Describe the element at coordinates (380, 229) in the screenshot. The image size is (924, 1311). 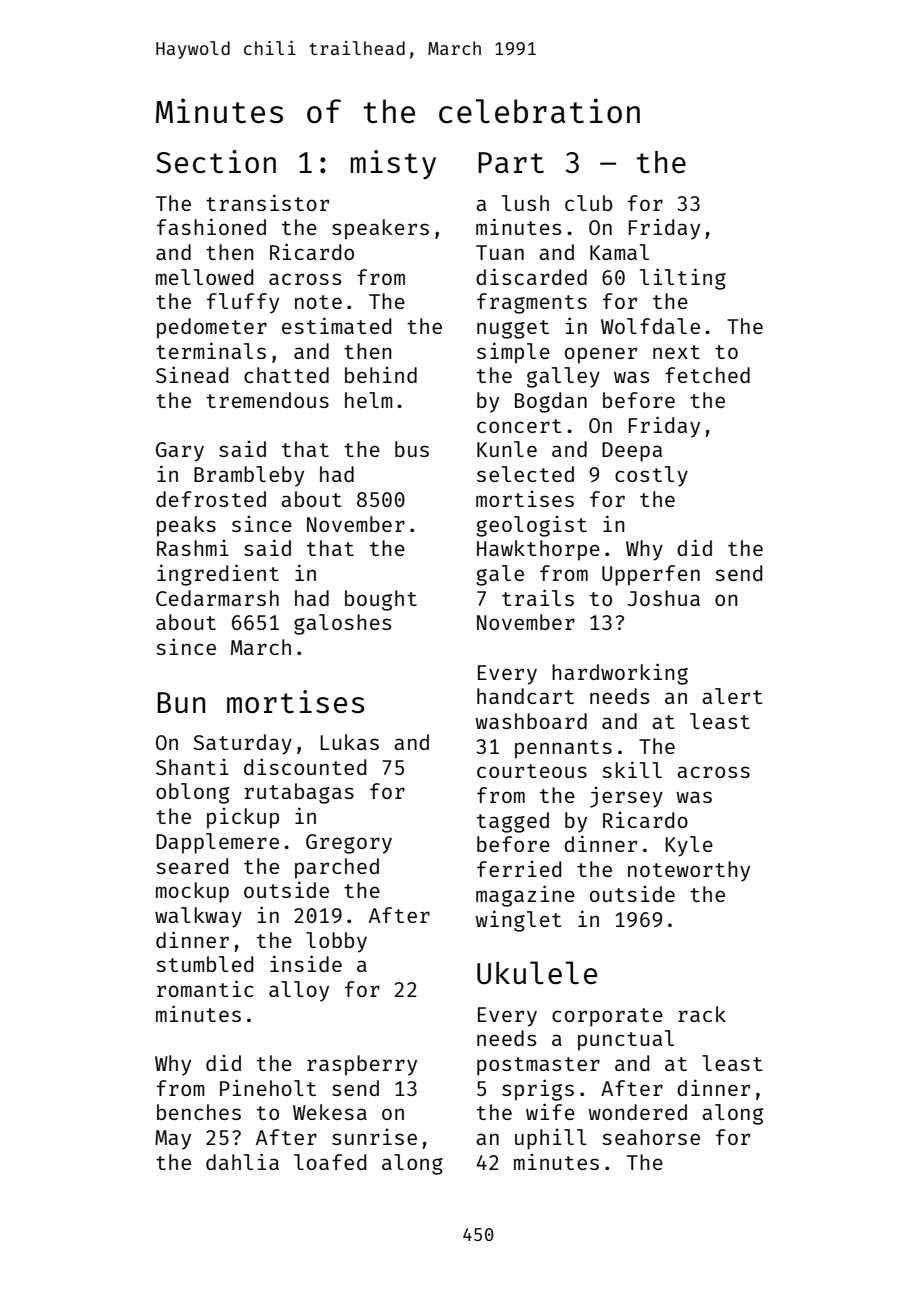
I see `speakers` at that location.
